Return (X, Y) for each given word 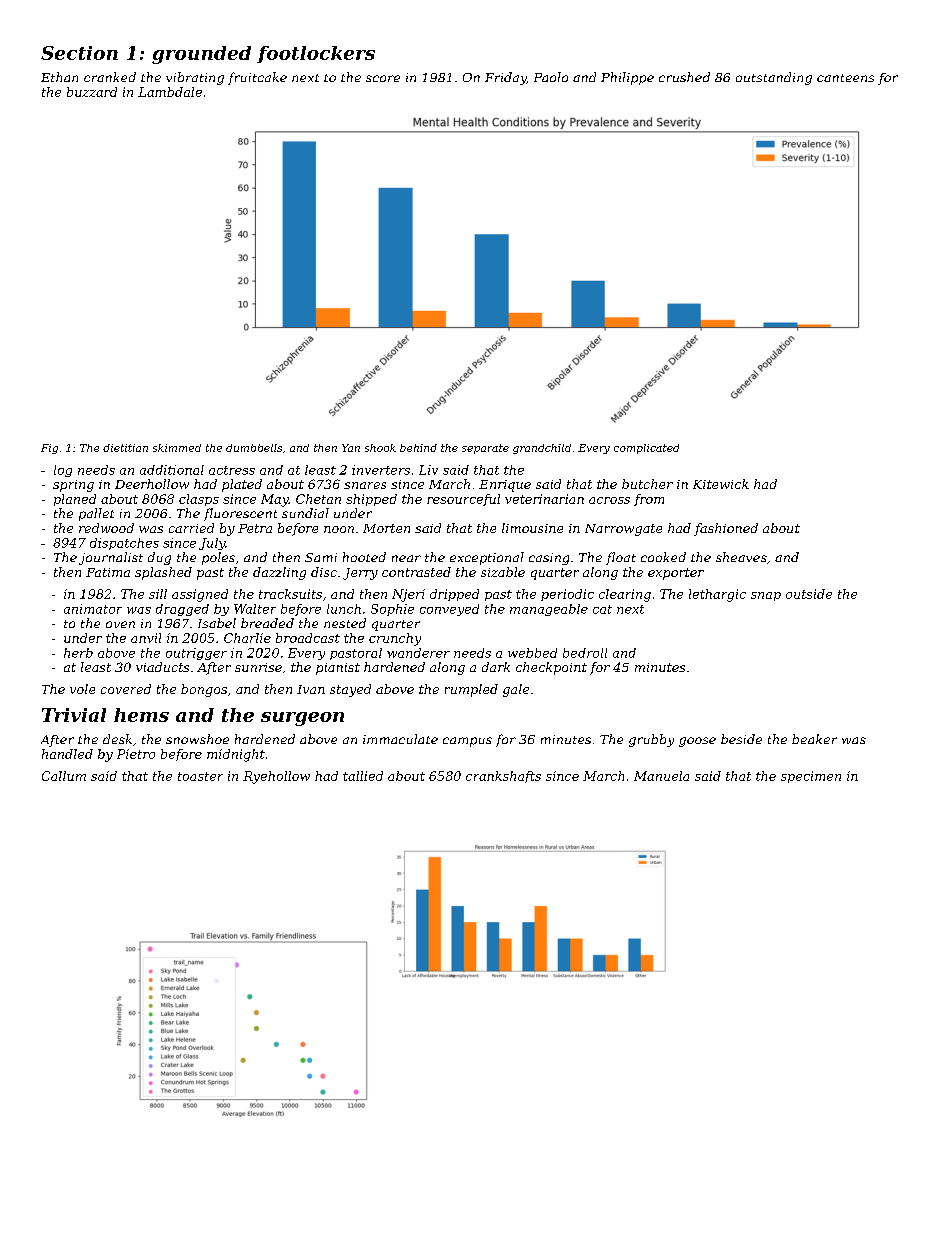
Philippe (627, 78)
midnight (236, 755)
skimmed (177, 448)
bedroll (585, 653)
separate (485, 449)
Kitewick (721, 484)
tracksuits (290, 594)
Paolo (551, 77)
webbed (532, 653)
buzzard (92, 92)
